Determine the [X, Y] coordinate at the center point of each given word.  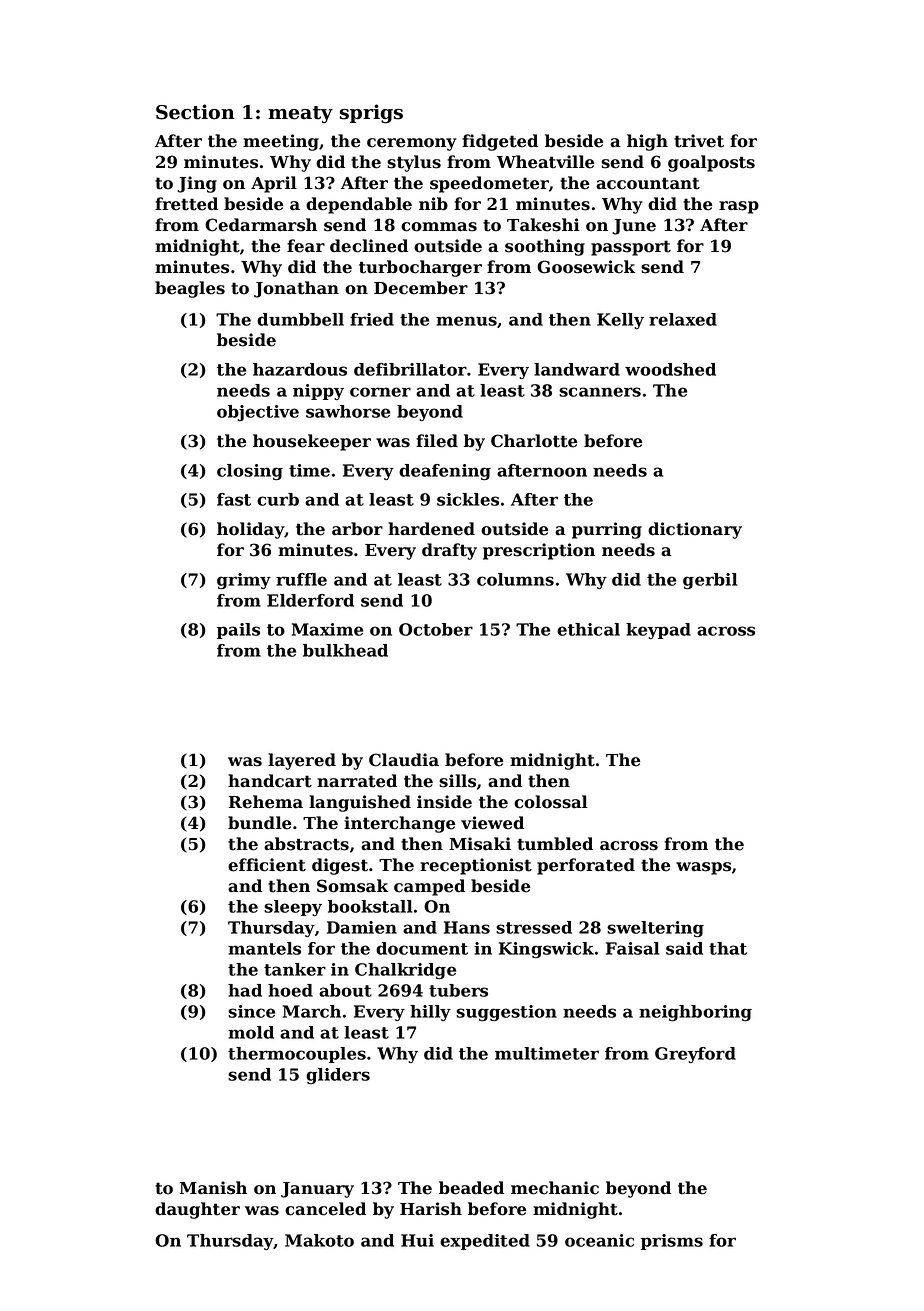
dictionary [695, 530]
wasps [703, 868]
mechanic [555, 1188]
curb [278, 499]
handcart [270, 781]
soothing [545, 247]
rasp [739, 207]
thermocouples [297, 1055]
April [274, 184]
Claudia [404, 760]
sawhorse [348, 411]
